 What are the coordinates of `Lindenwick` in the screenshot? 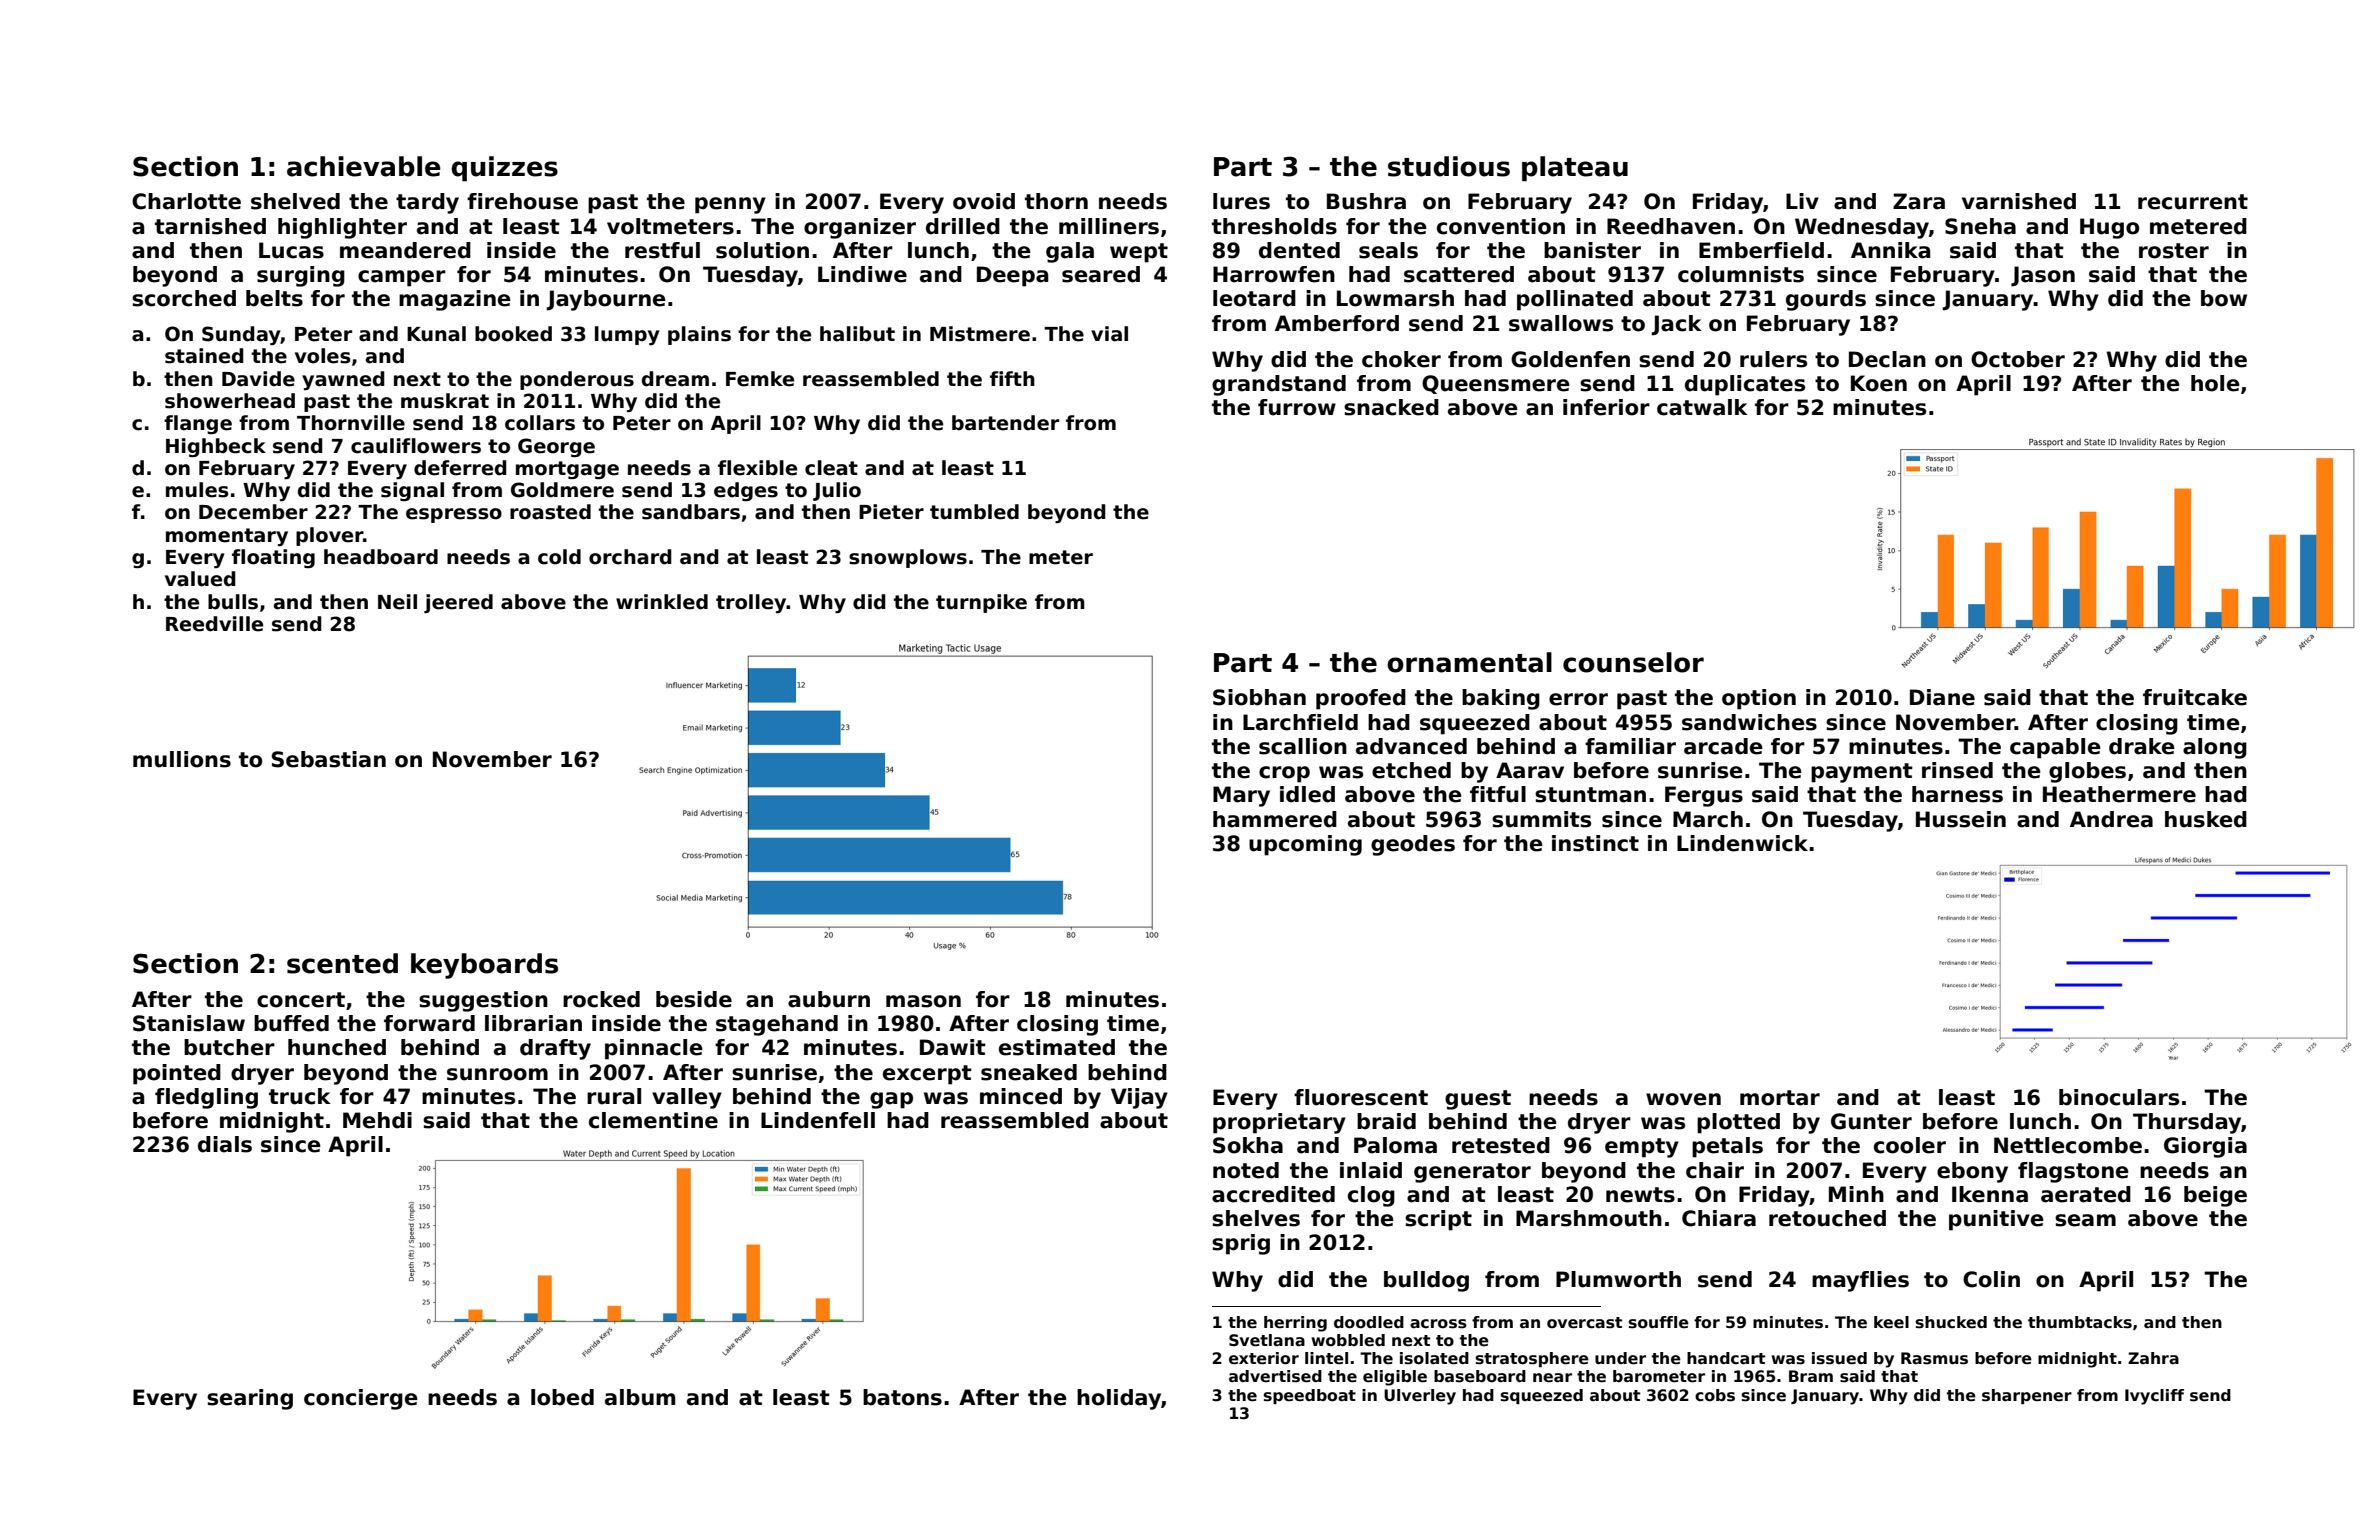 It's located at (1742, 843).
